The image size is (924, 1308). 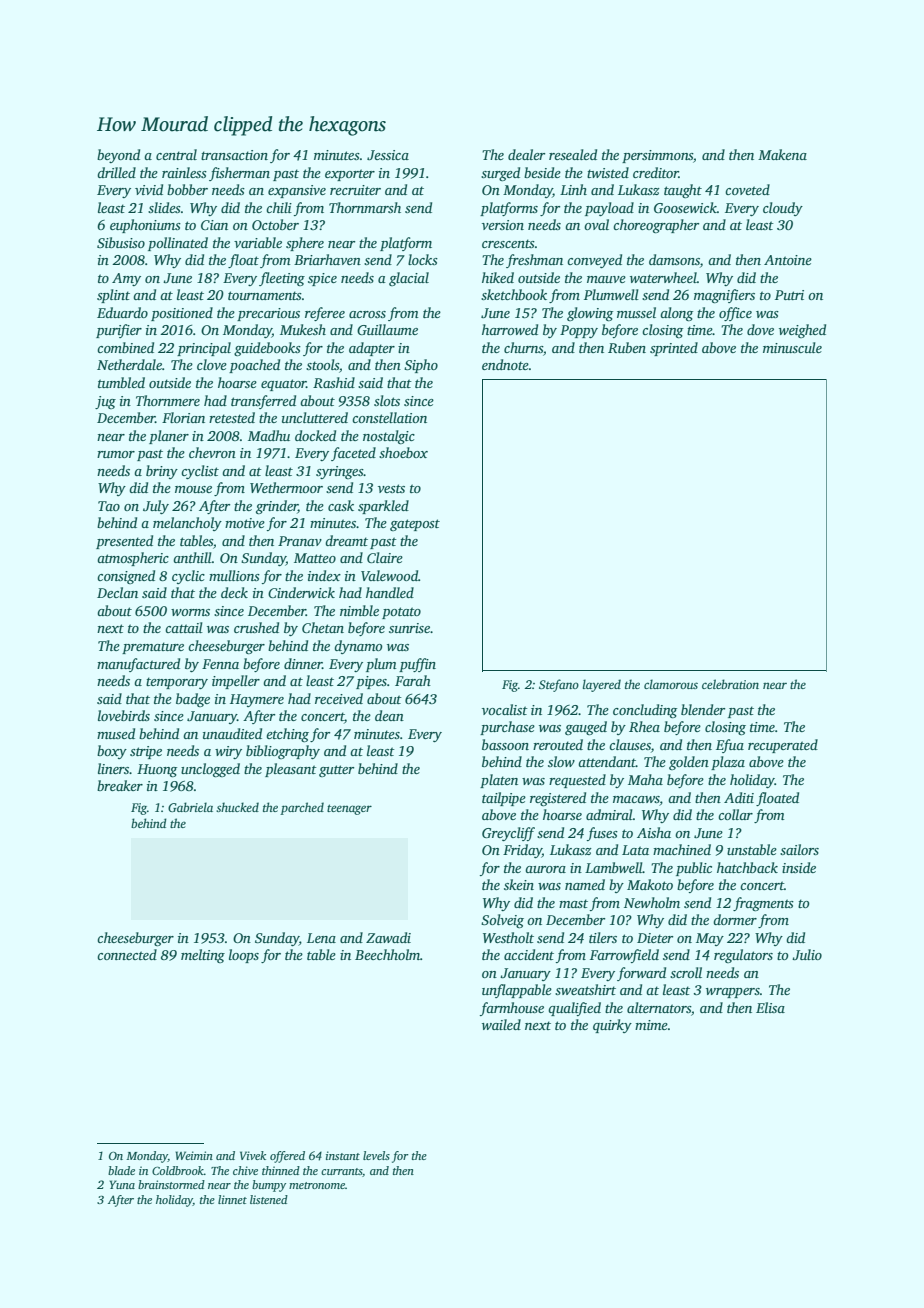 I want to click on Ruben, so click(x=627, y=347).
